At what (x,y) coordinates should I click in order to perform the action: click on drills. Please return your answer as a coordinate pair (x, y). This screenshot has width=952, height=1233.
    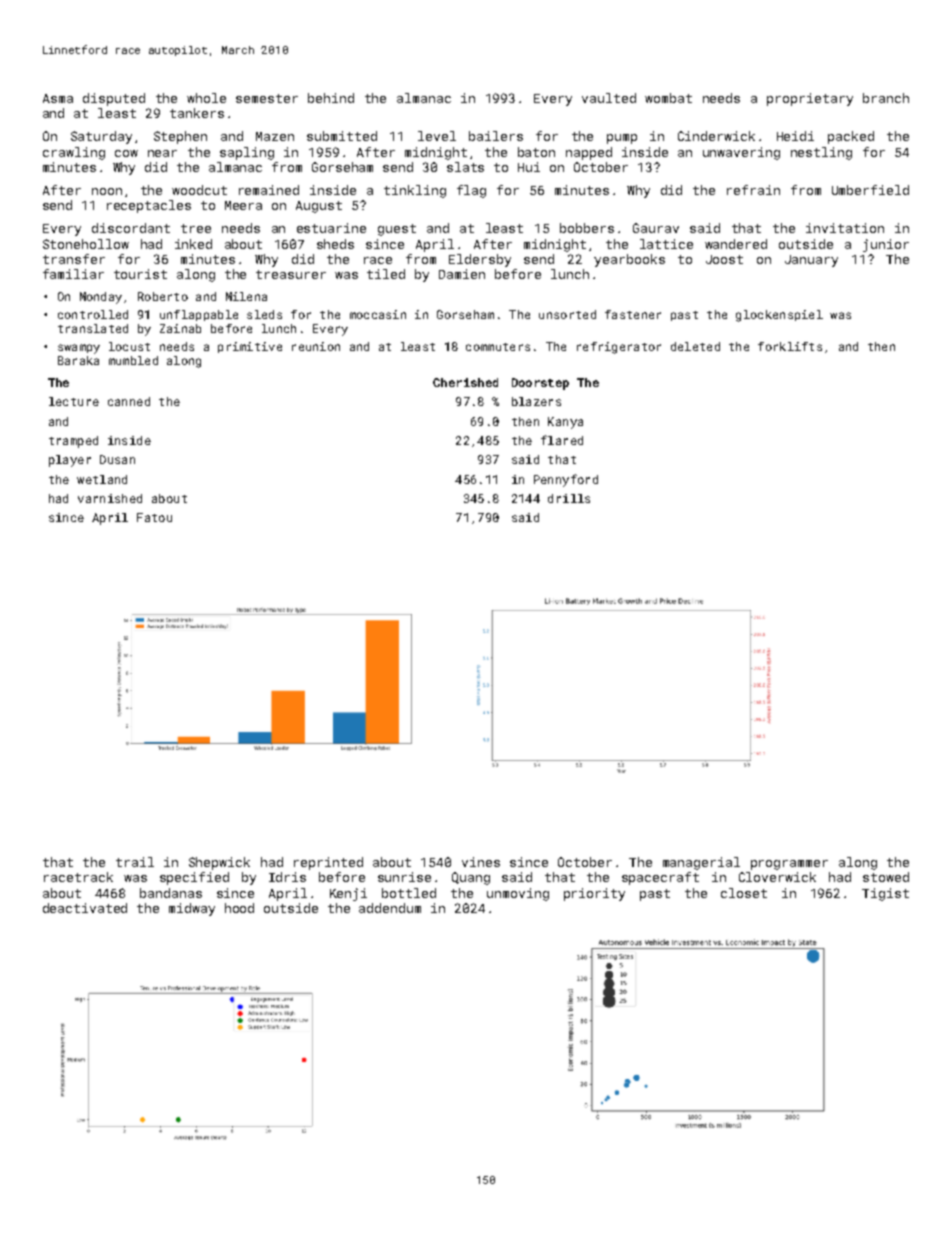
    Looking at the image, I should click on (569, 498).
